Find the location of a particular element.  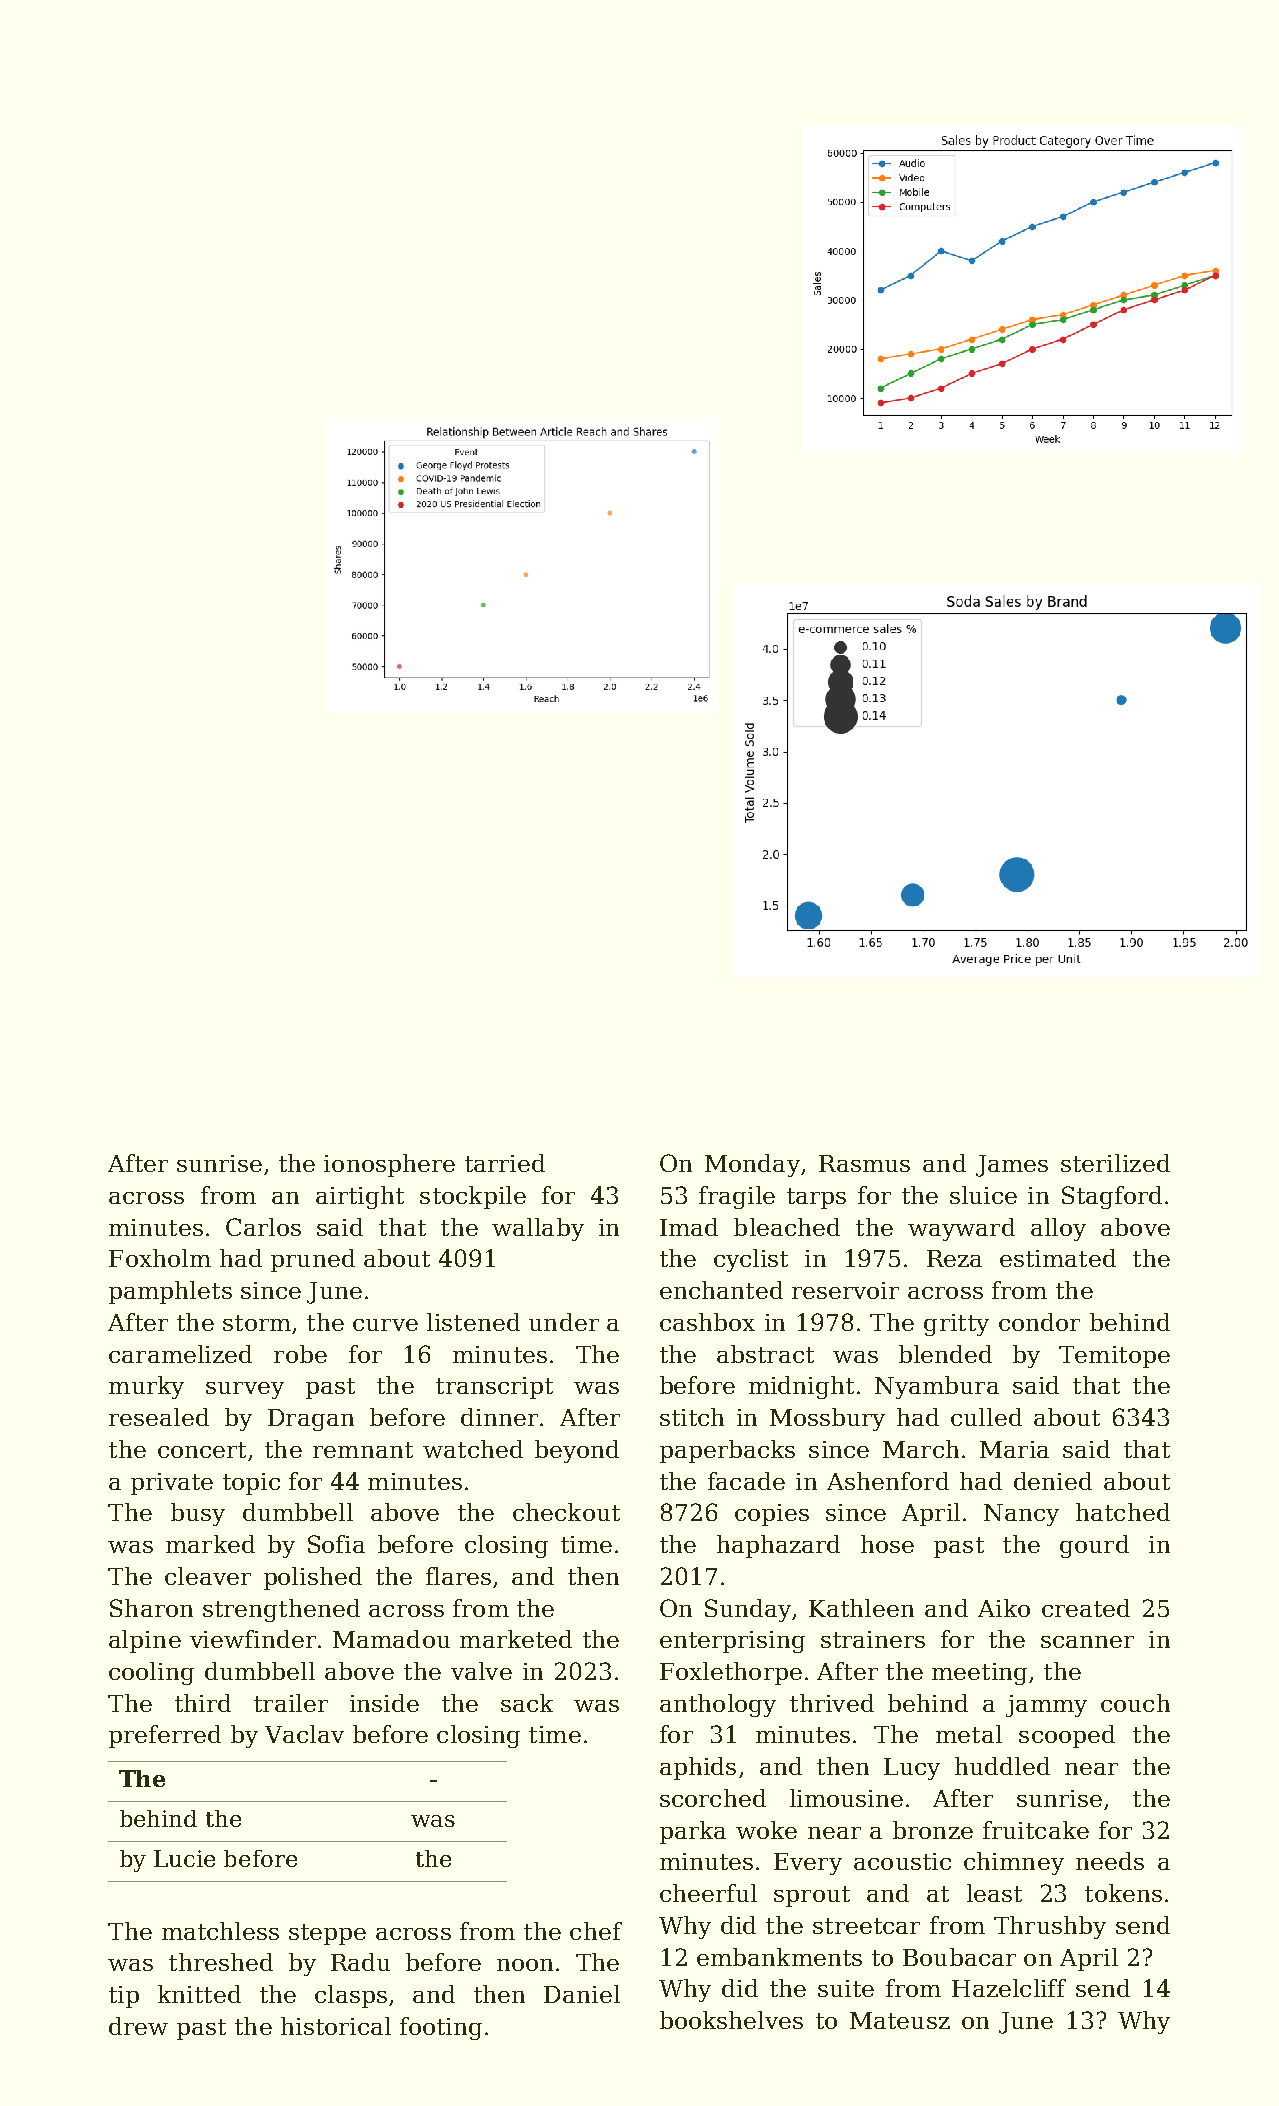

viewfinder is located at coordinates (253, 1639).
